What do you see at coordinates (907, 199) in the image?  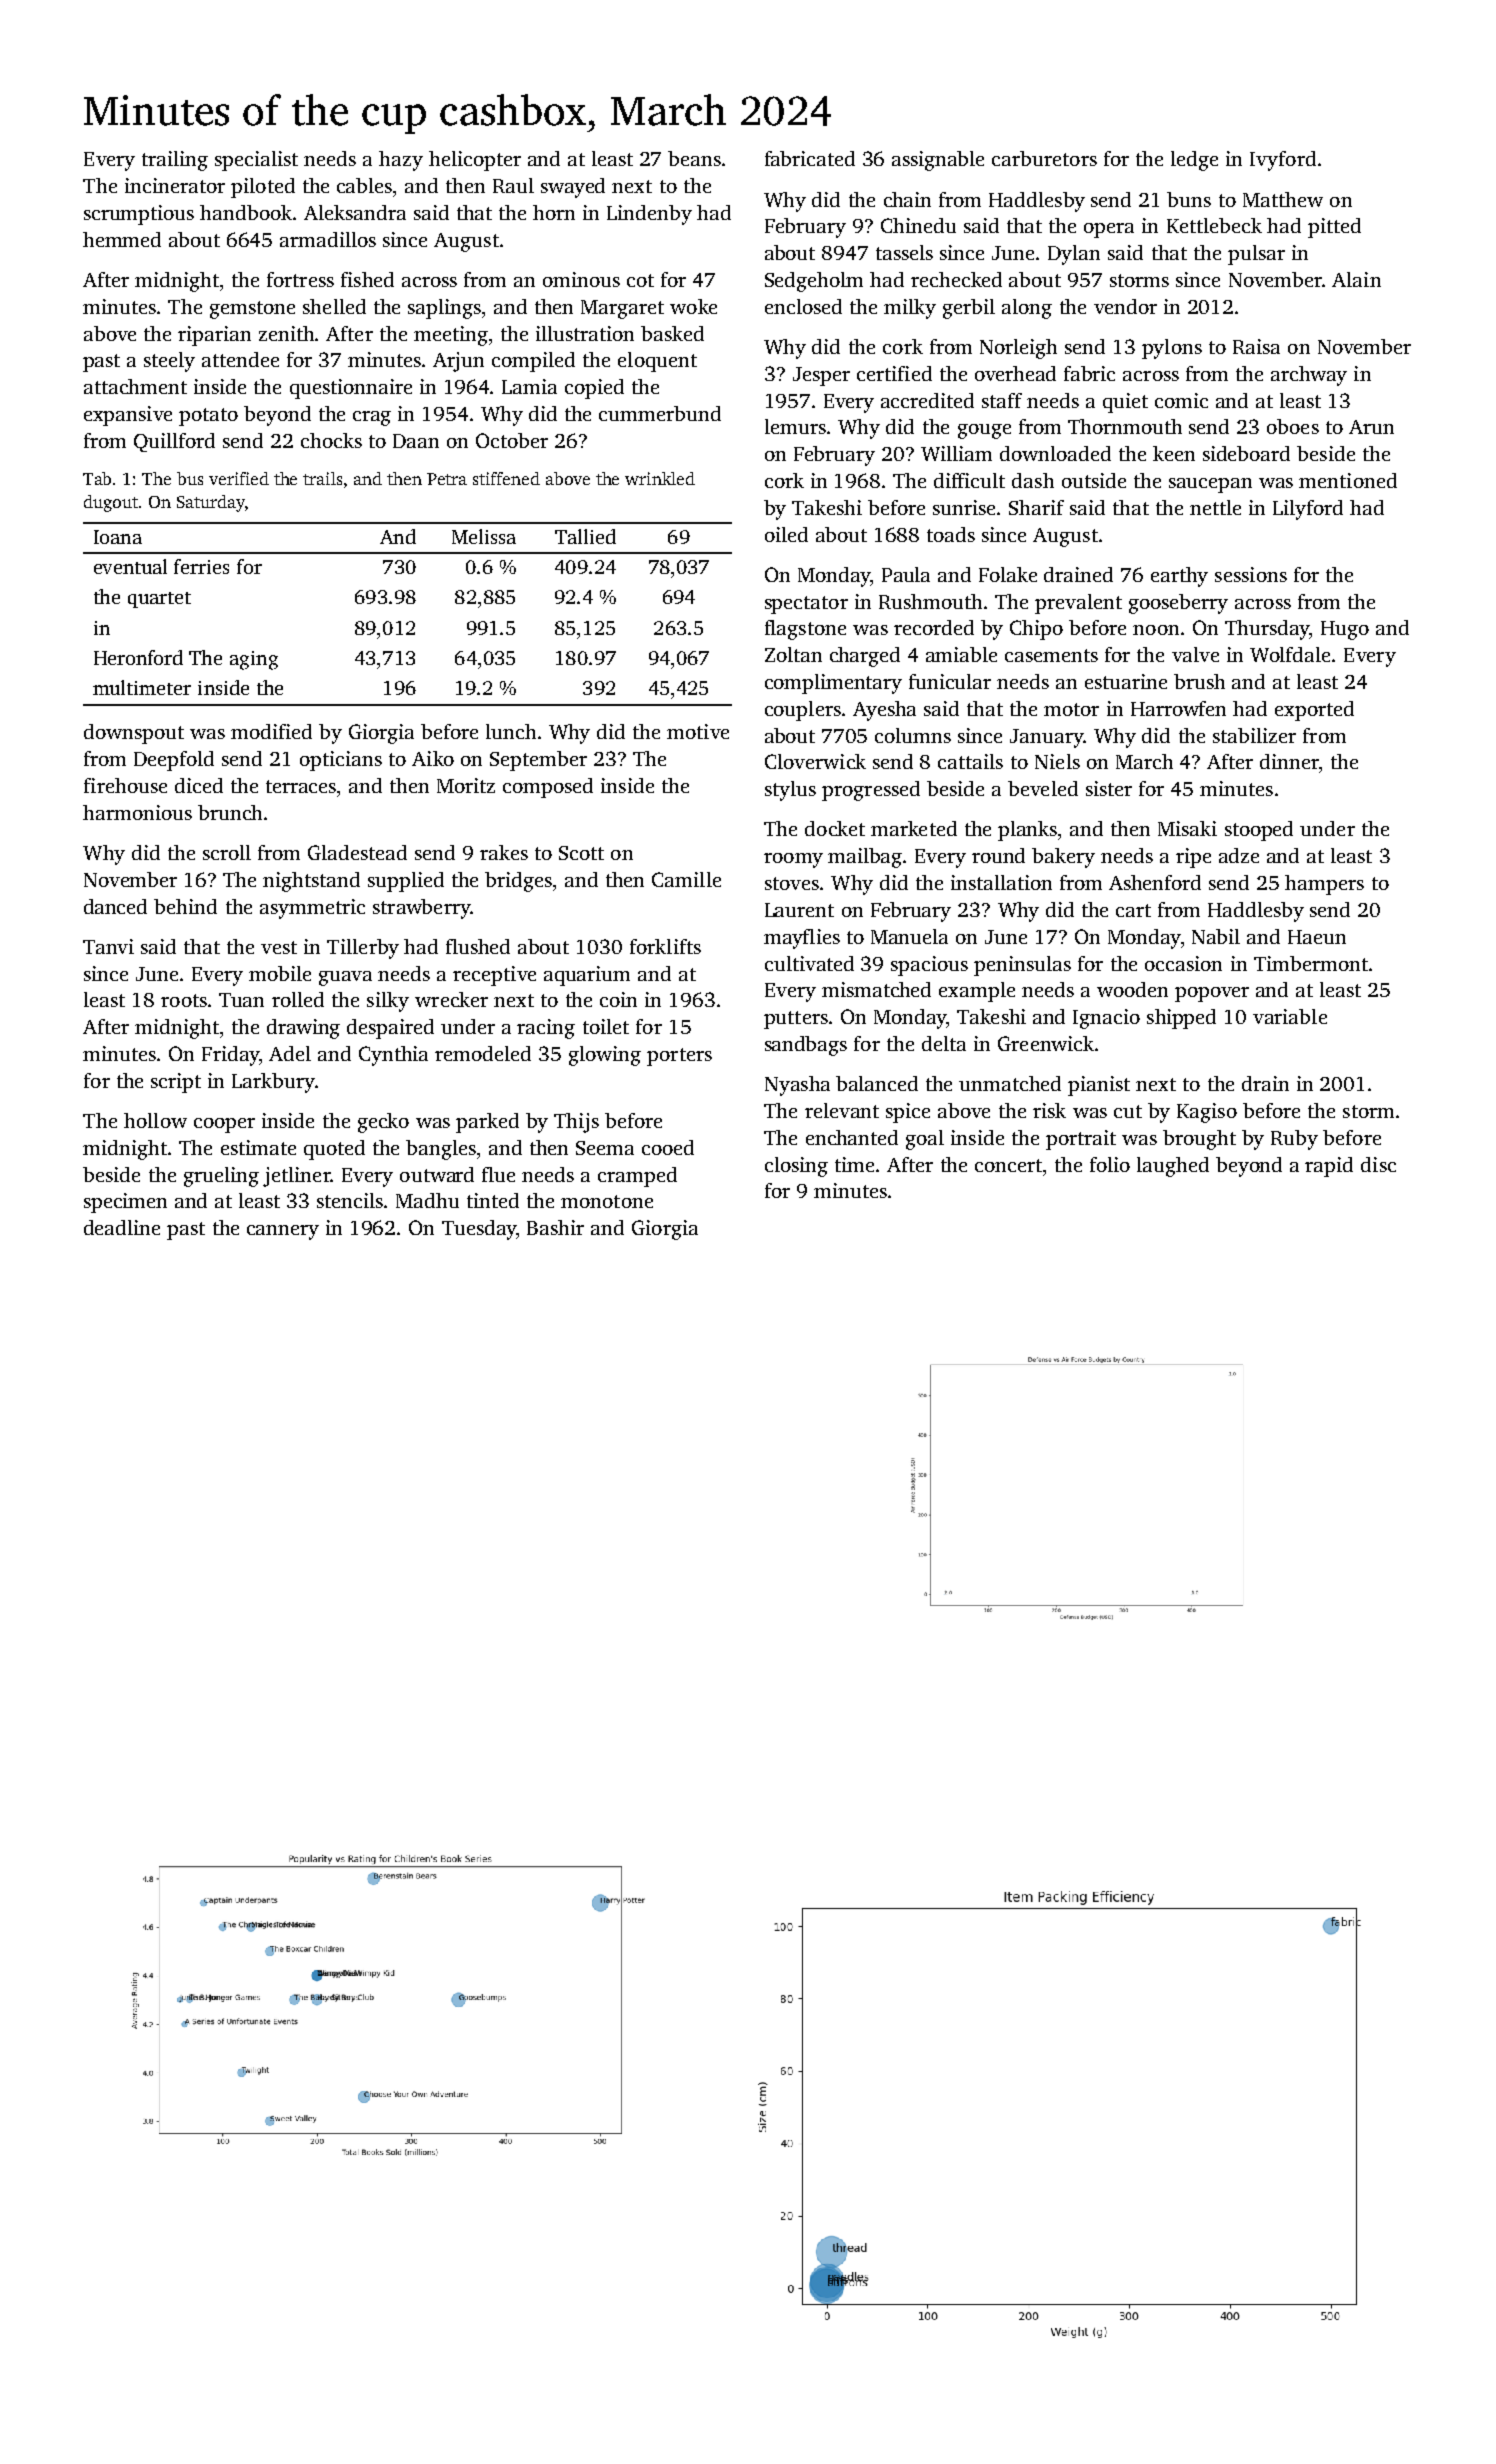 I see `chain` at bounding box center [907, 199].
